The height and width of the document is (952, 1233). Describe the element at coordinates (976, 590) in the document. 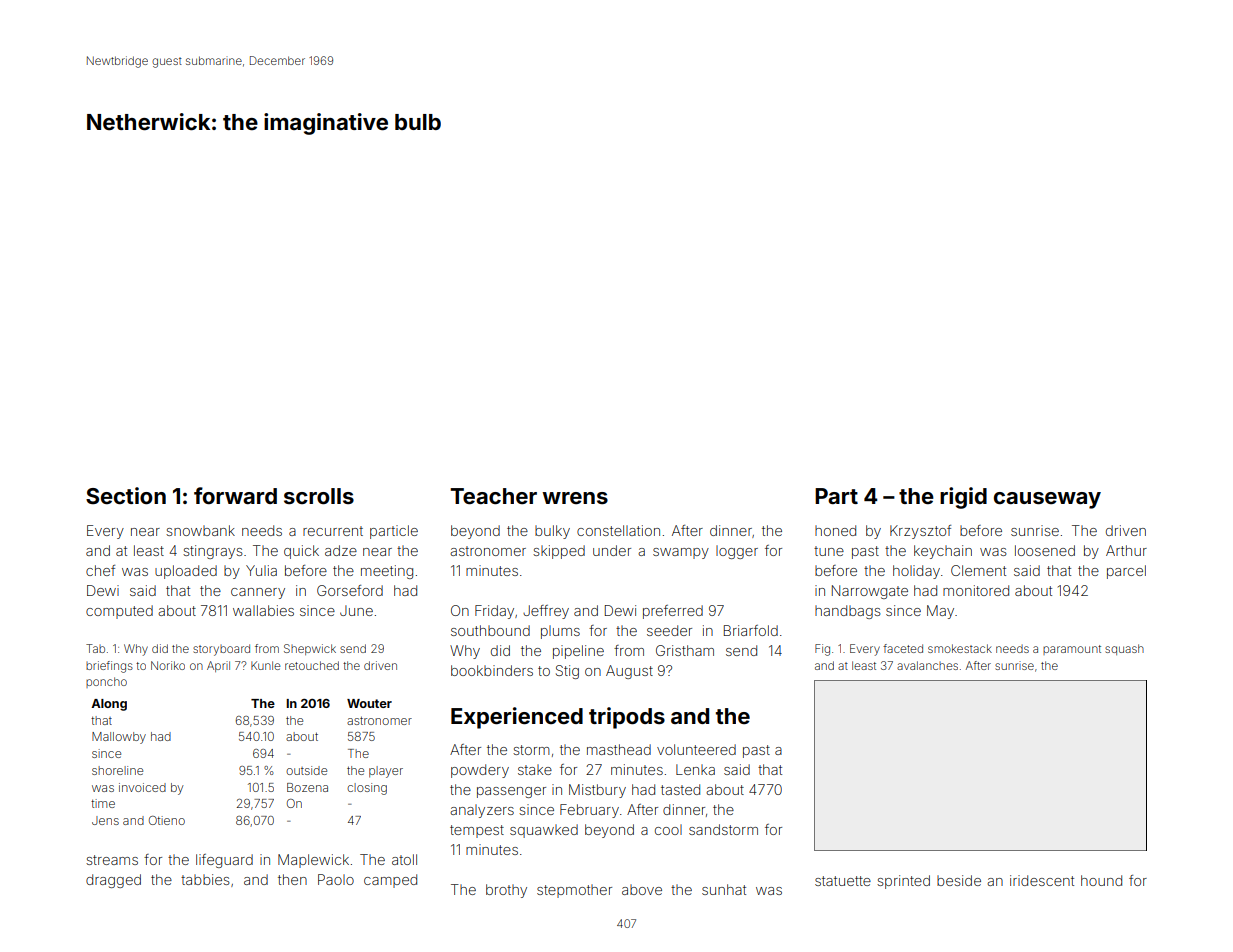

I see `monitored` at that location.
